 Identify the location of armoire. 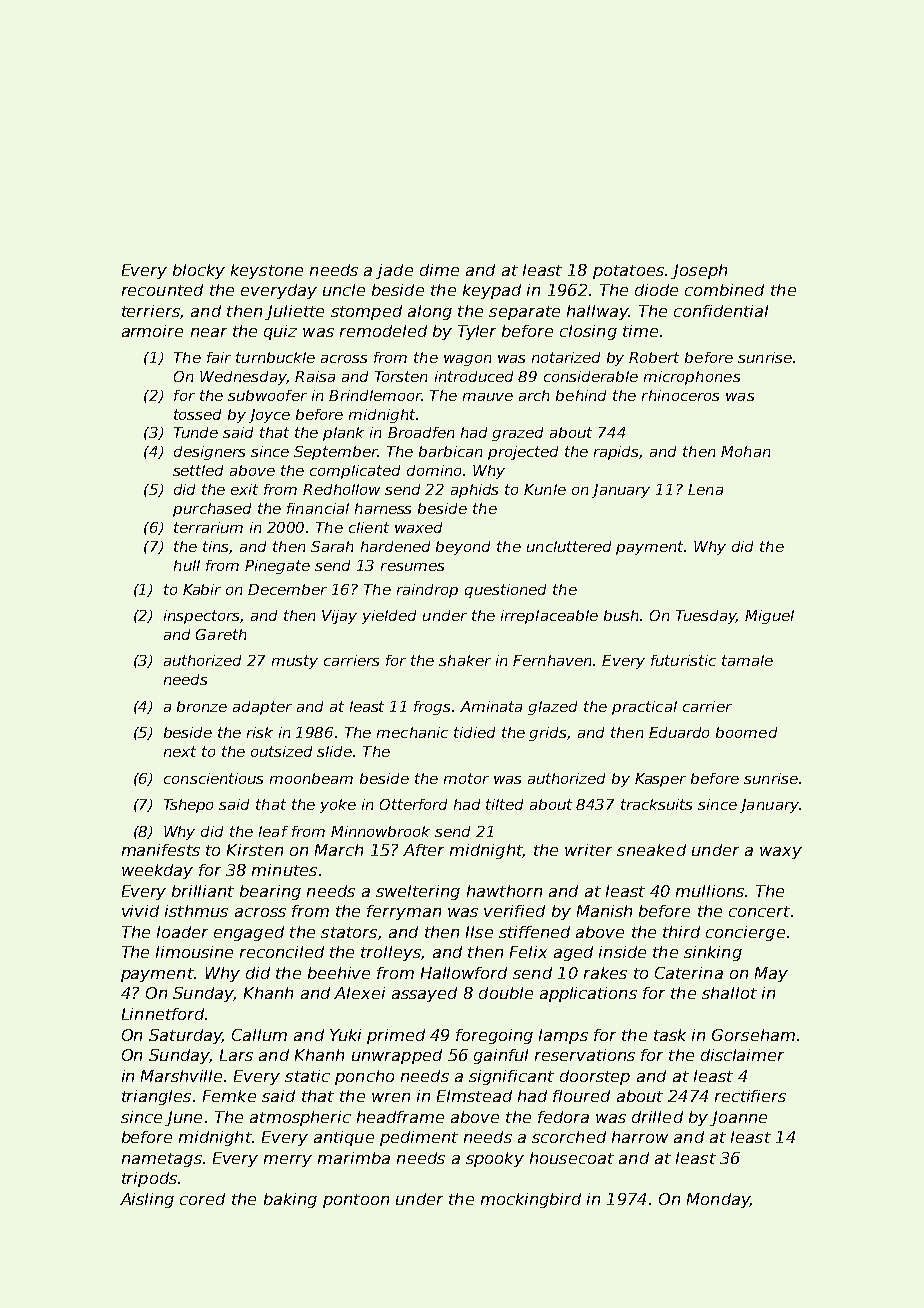
(152, 331).
